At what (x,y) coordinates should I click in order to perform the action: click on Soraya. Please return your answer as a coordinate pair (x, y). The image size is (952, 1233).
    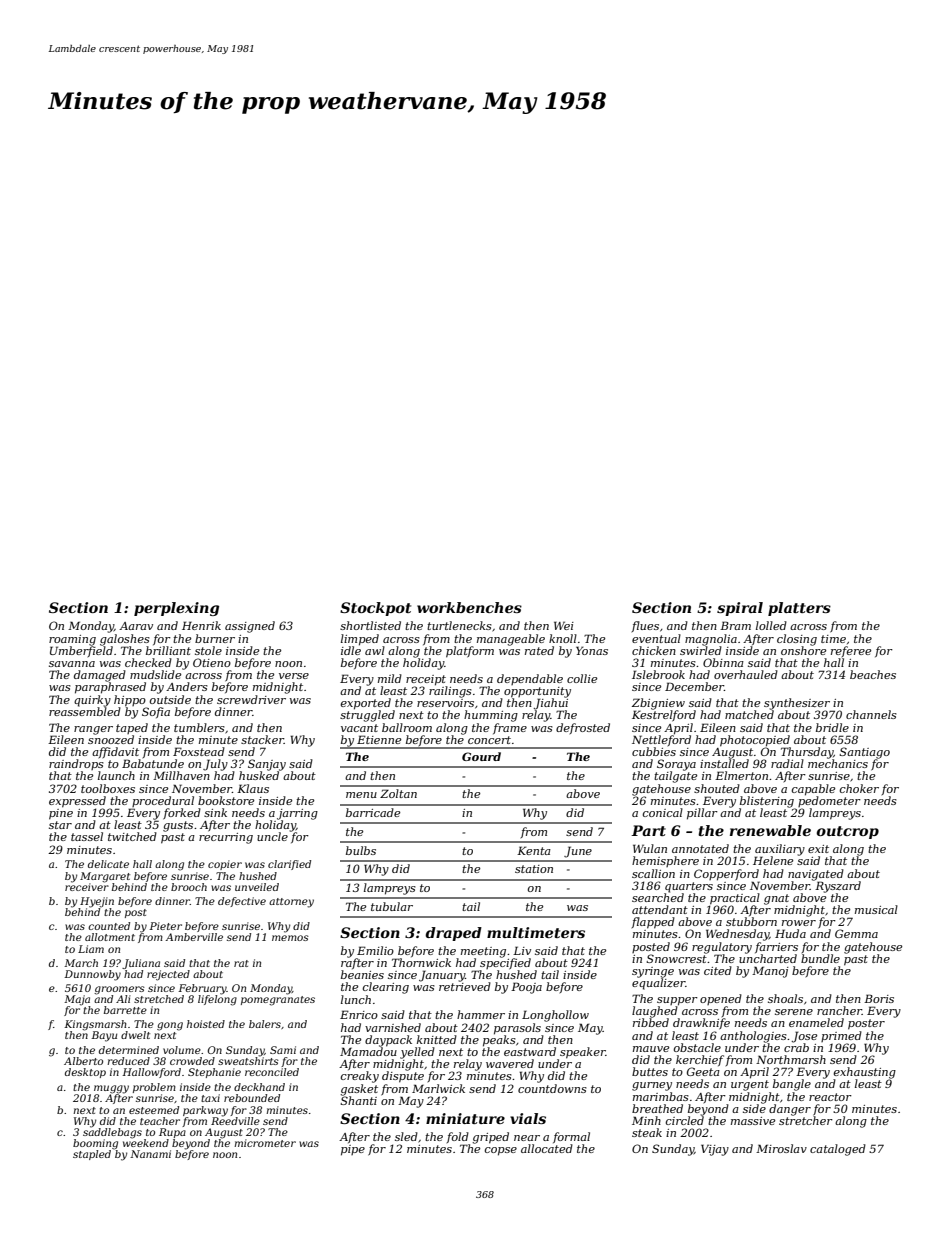
    Looking at the image, I should click on (676, 765).
